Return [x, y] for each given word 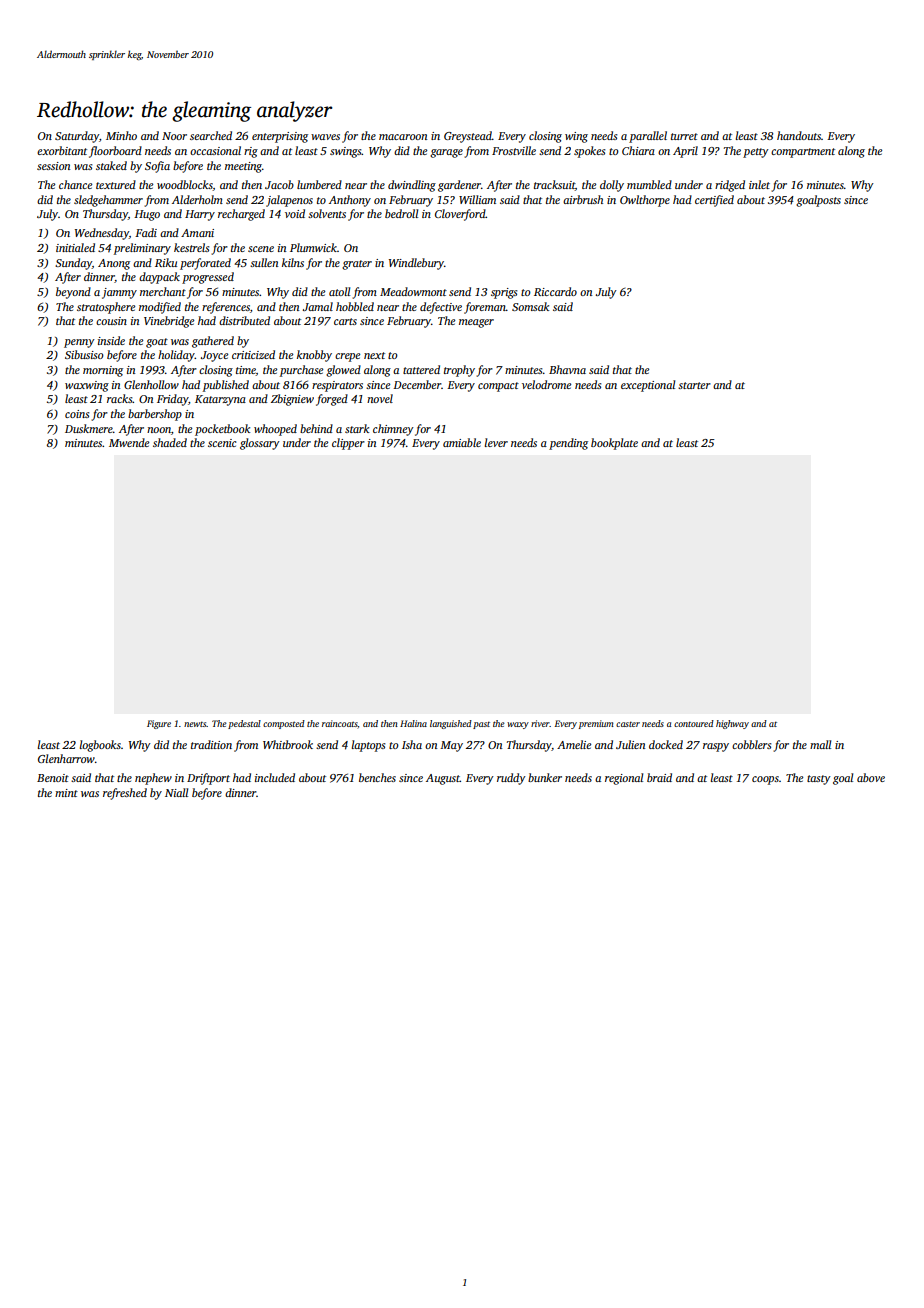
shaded [170, 442]
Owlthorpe [645, 201]
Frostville [514, 150]
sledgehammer [108, 201]
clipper [348, 444]
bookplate [614, 444]
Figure [159, 724]
